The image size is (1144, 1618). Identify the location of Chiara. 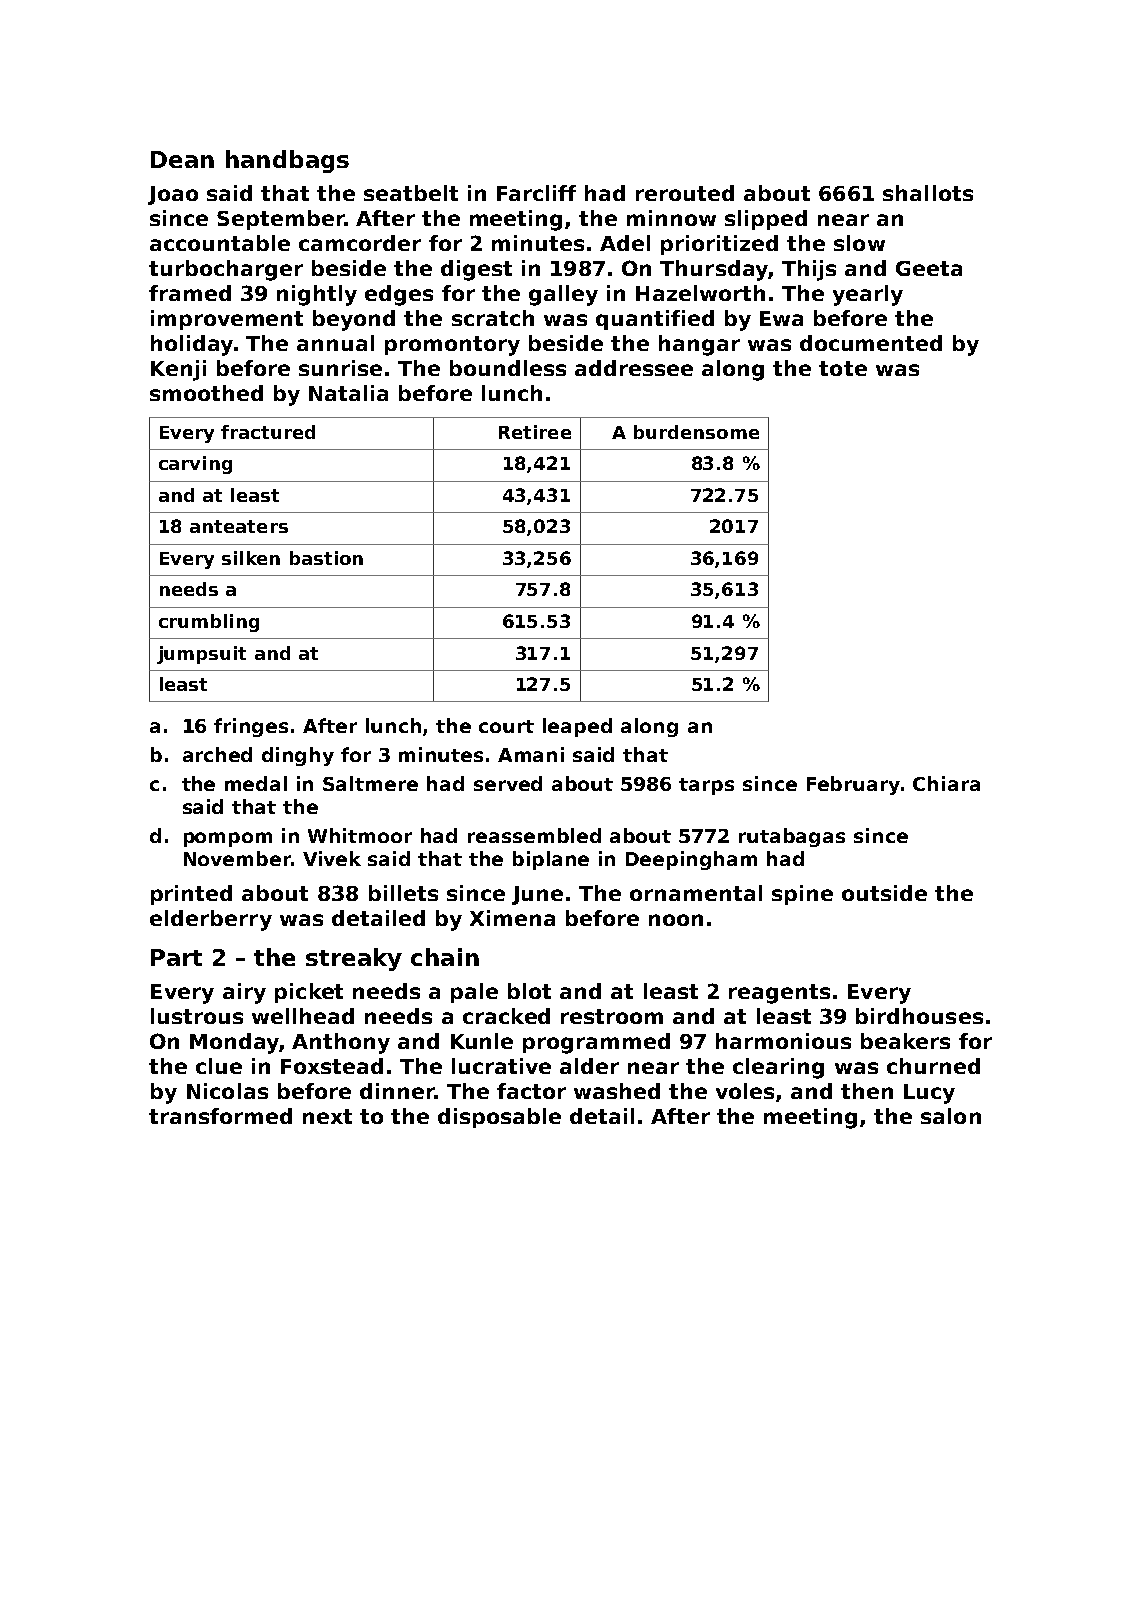
(946, 783).
